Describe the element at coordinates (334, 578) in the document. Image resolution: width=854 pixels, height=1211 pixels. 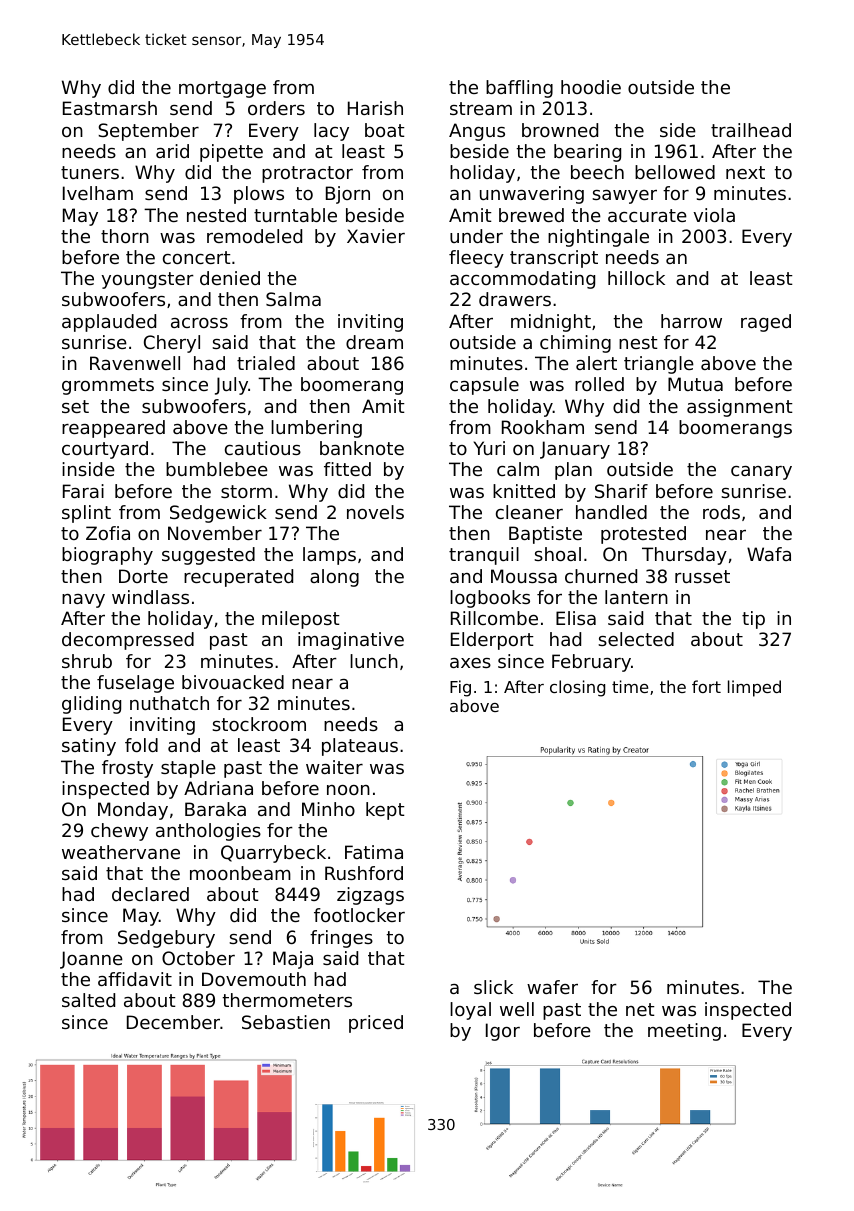
I see `along` at that location.
